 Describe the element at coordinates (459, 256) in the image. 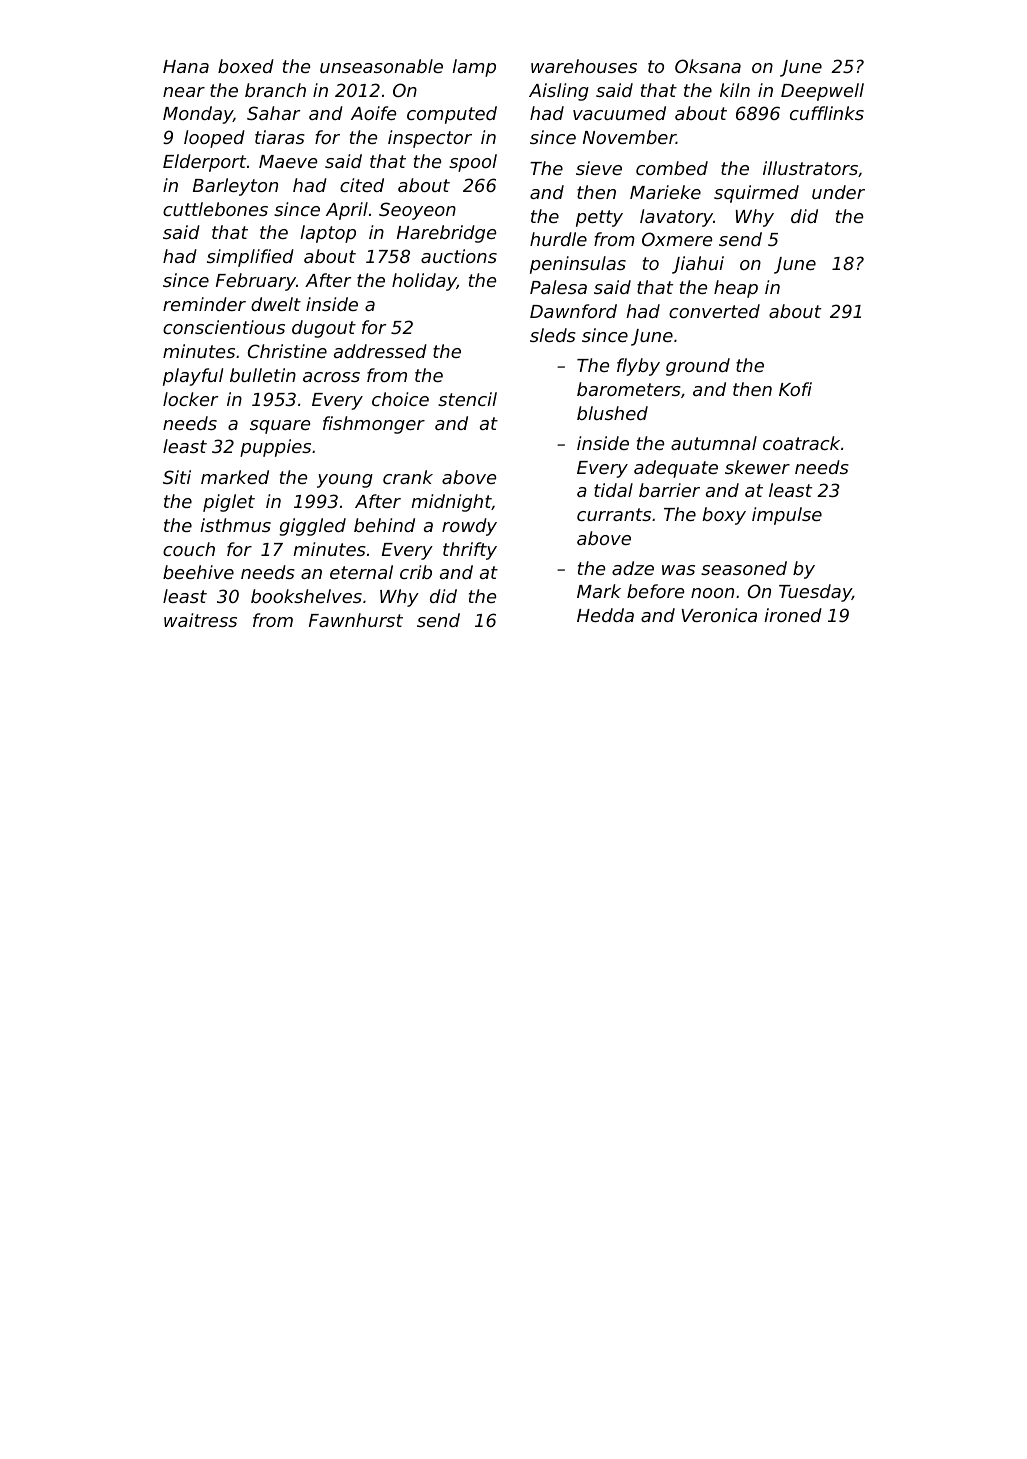

I see `auctions` at that location.
